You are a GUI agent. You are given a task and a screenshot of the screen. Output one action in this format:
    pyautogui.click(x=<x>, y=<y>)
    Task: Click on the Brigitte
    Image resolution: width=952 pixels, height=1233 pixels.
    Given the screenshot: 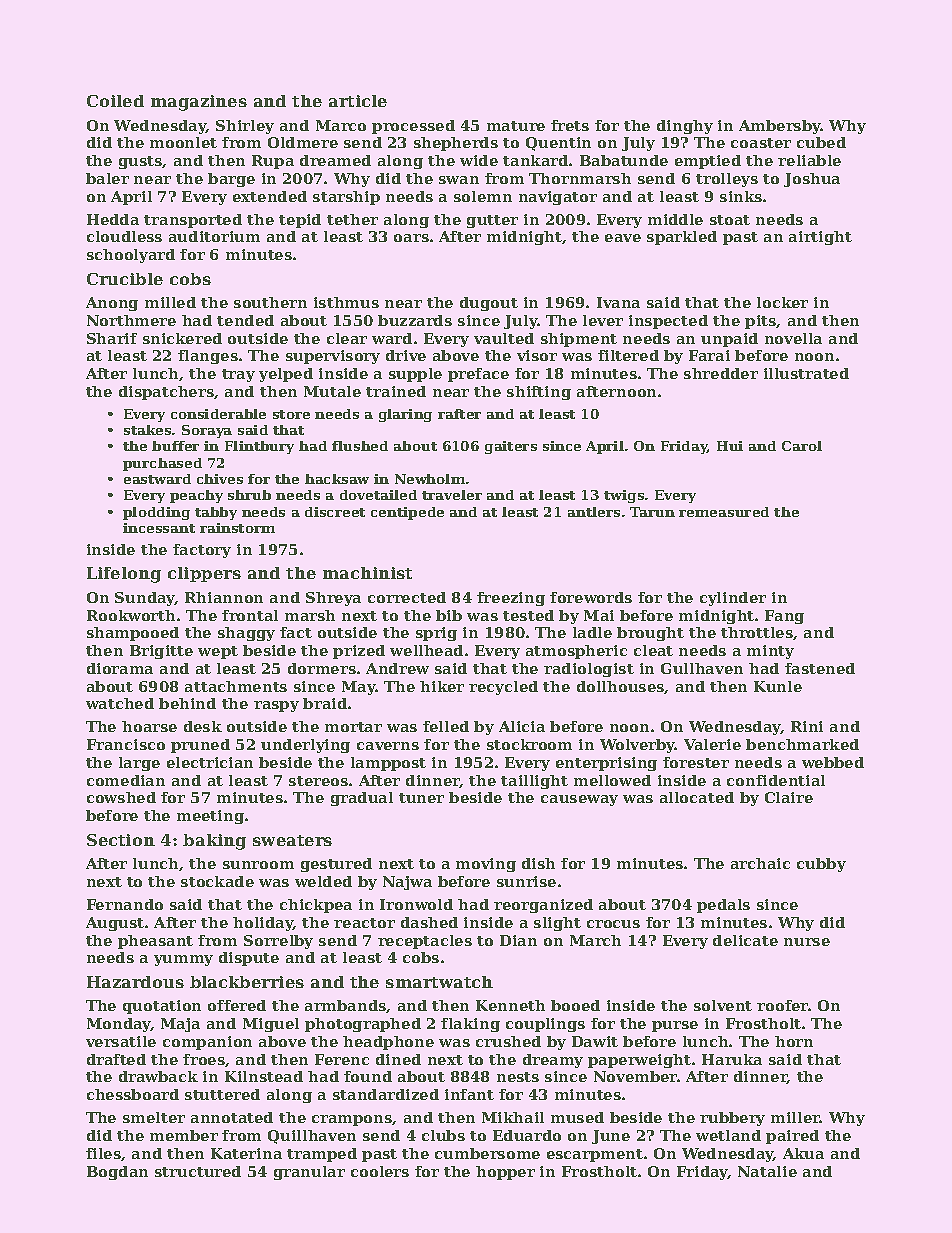 What is the action you would take?
    pyautogui.click(x=161, y=652)
